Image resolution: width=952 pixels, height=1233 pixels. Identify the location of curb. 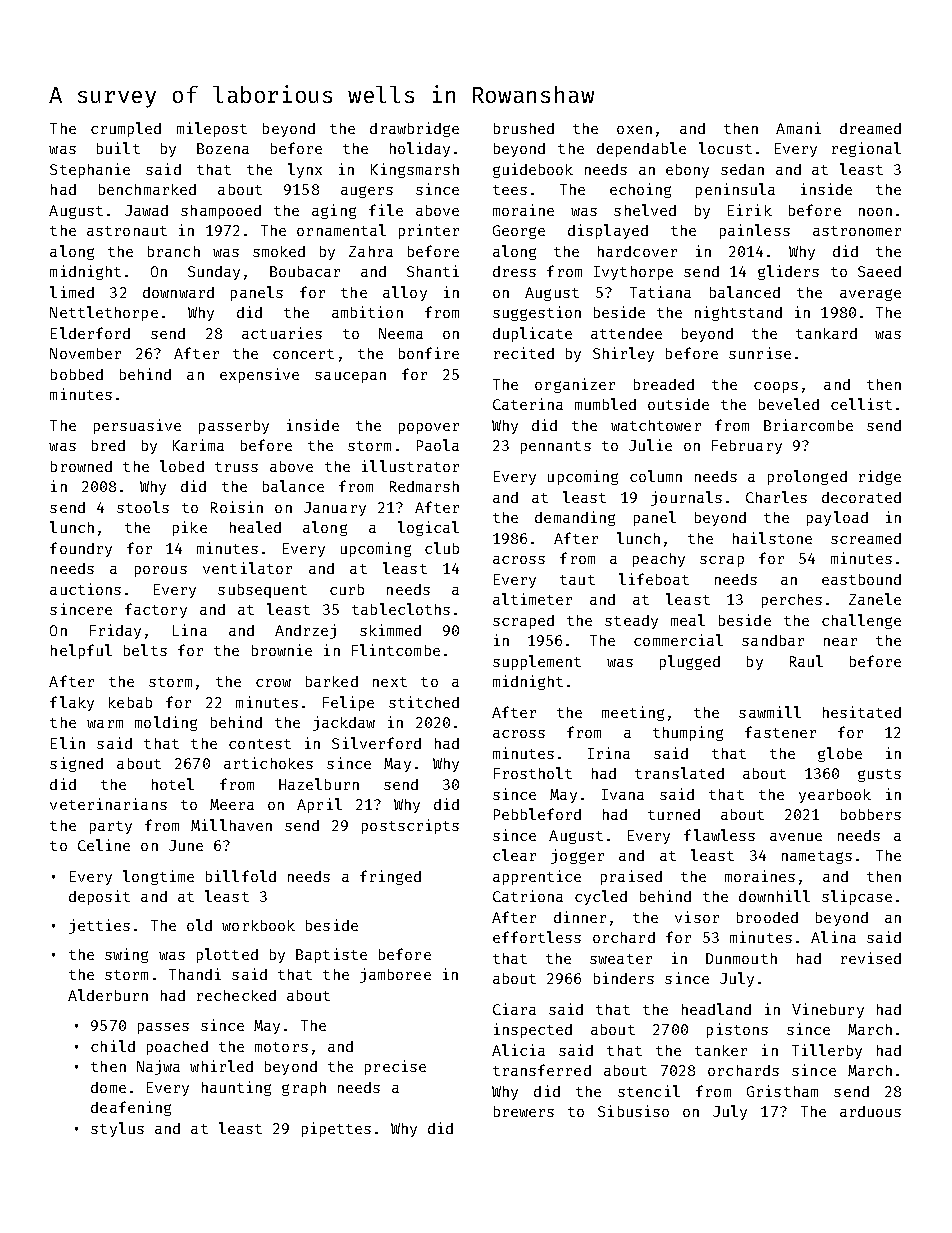
(347, 589).
